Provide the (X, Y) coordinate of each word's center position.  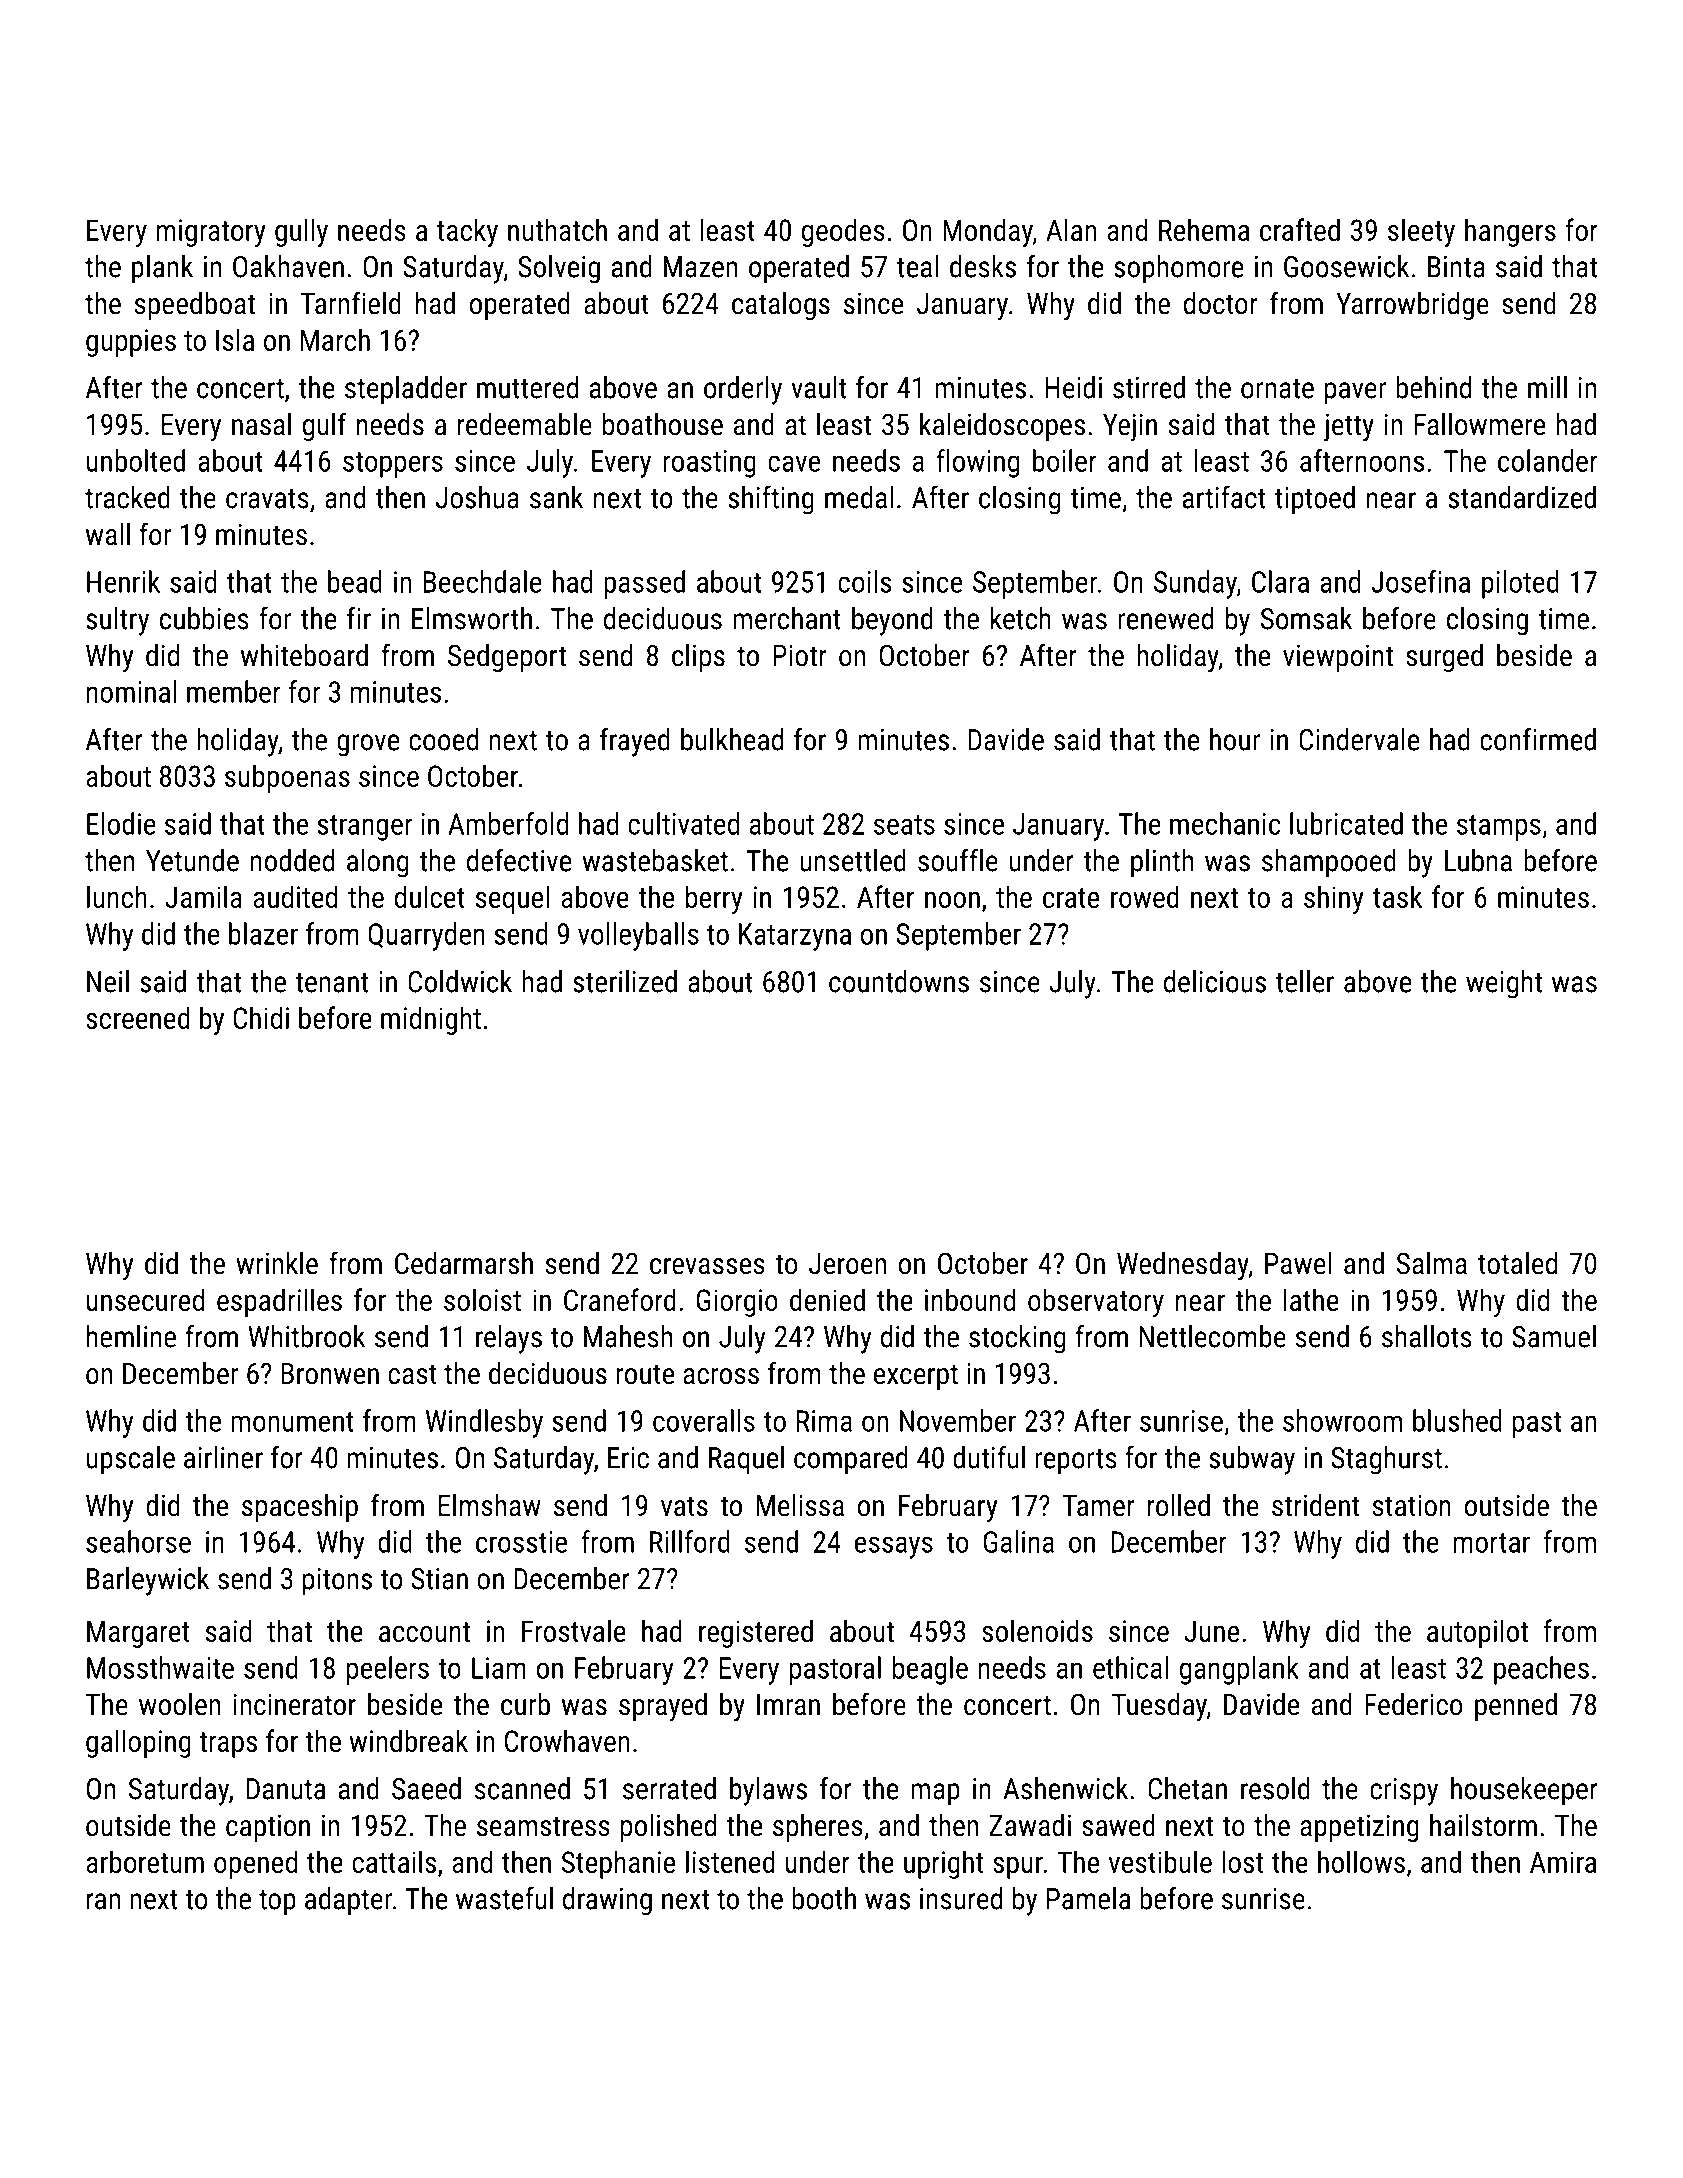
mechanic (1225, 823)
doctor (1221, 303)
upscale (131, 1460)
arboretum (145, 1861)
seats (904, 825)
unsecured (145, 1299)
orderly (743, 390)
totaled (1517, 1263)
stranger (364, 828)
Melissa (800, 1505)
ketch (1021, 618)
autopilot (1477, 1633)
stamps (1499, 828)
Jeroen (847, 1264)
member (234, 691)
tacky (467, 232)
